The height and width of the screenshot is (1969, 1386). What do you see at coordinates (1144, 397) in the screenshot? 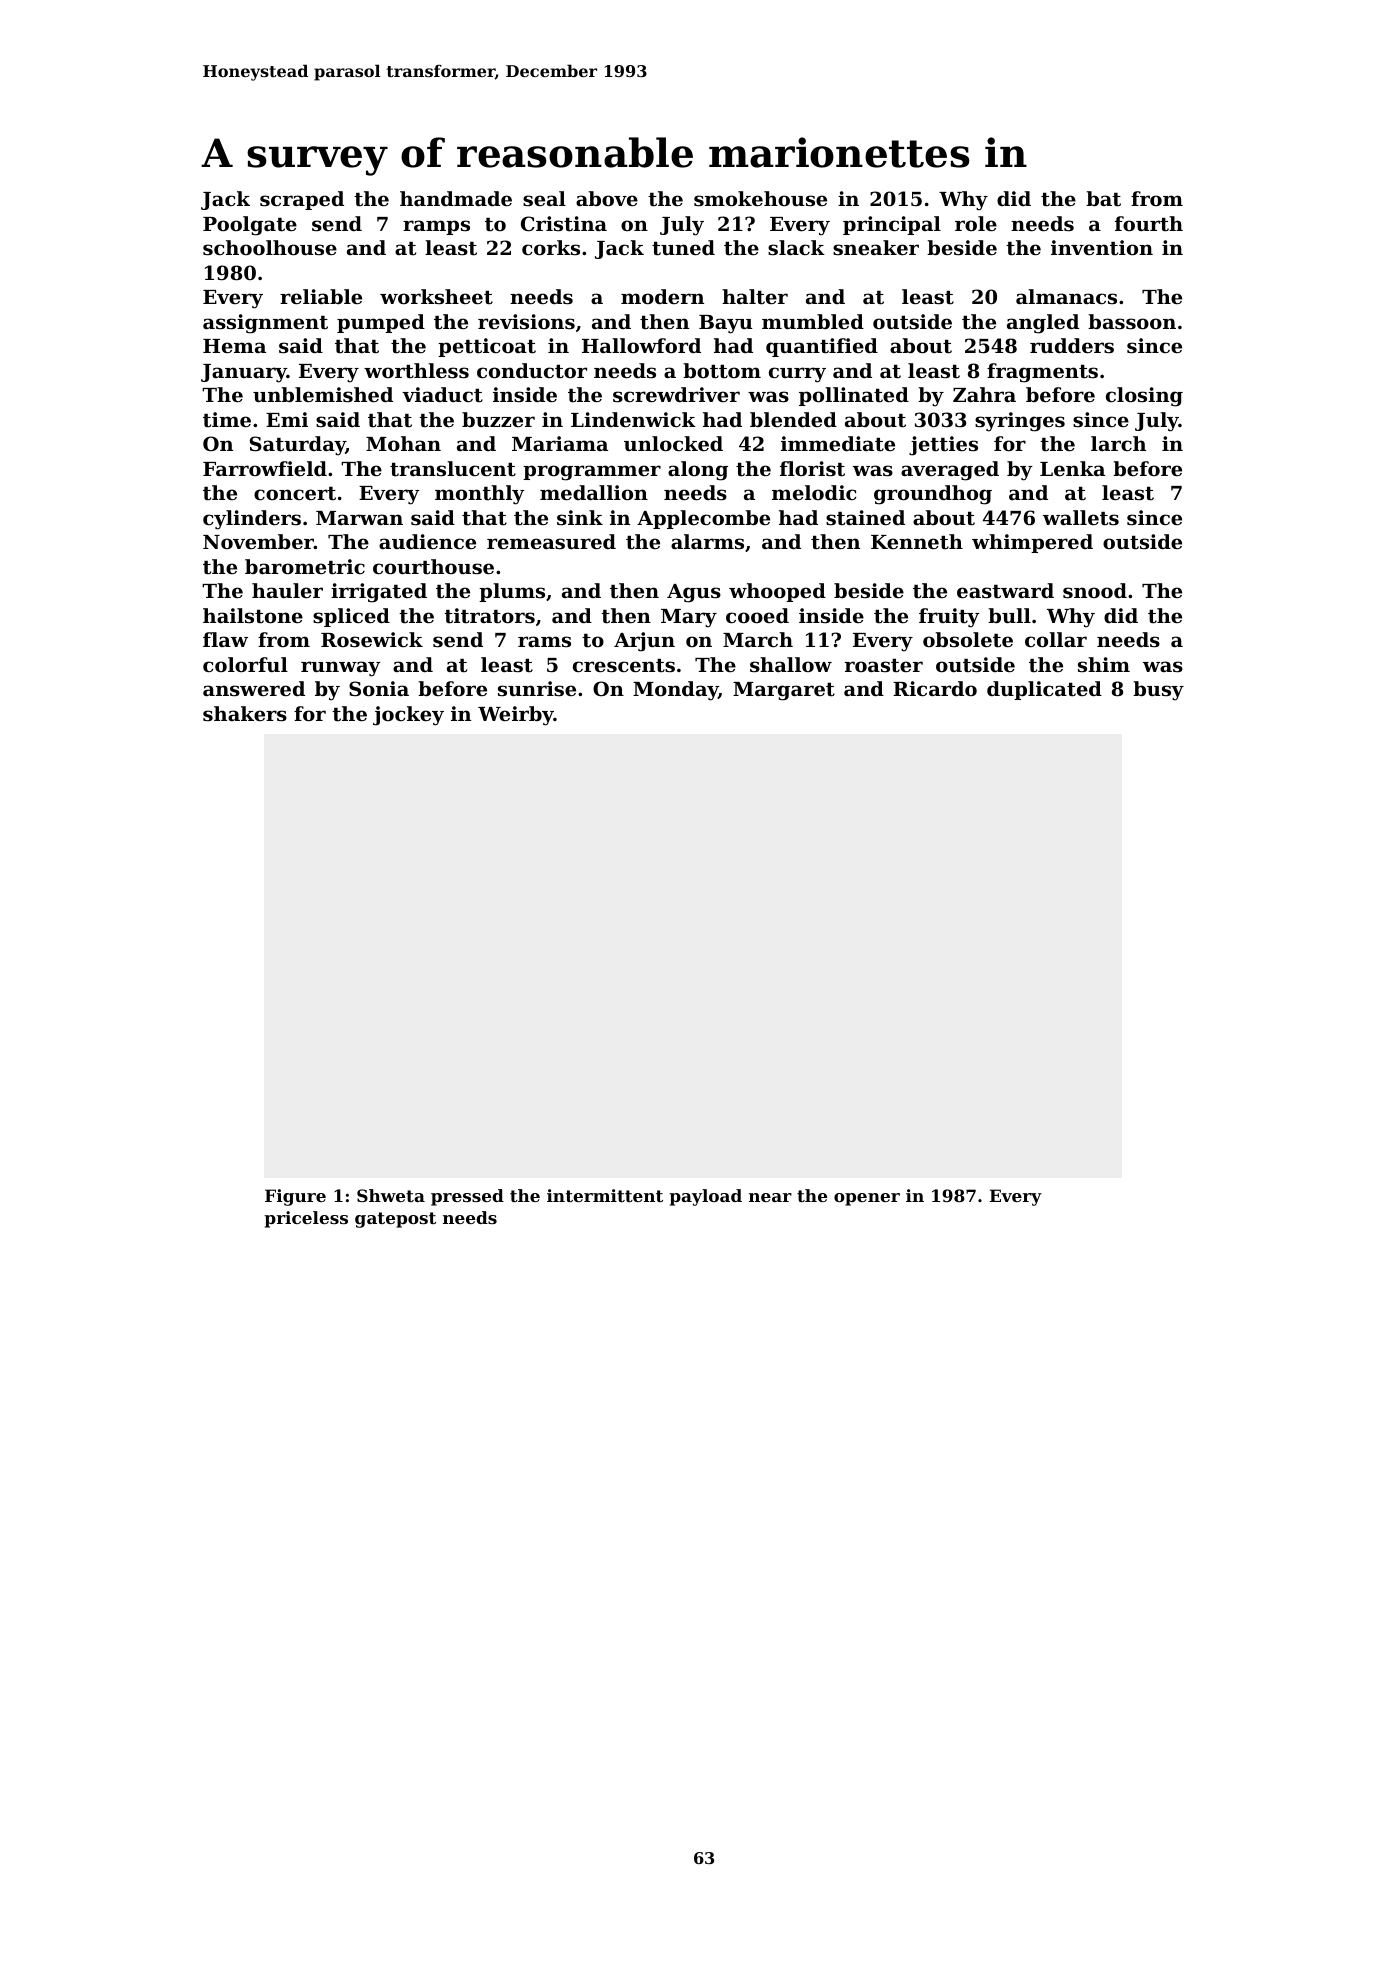
I see `closing` at bounding box center [1144, 397].
